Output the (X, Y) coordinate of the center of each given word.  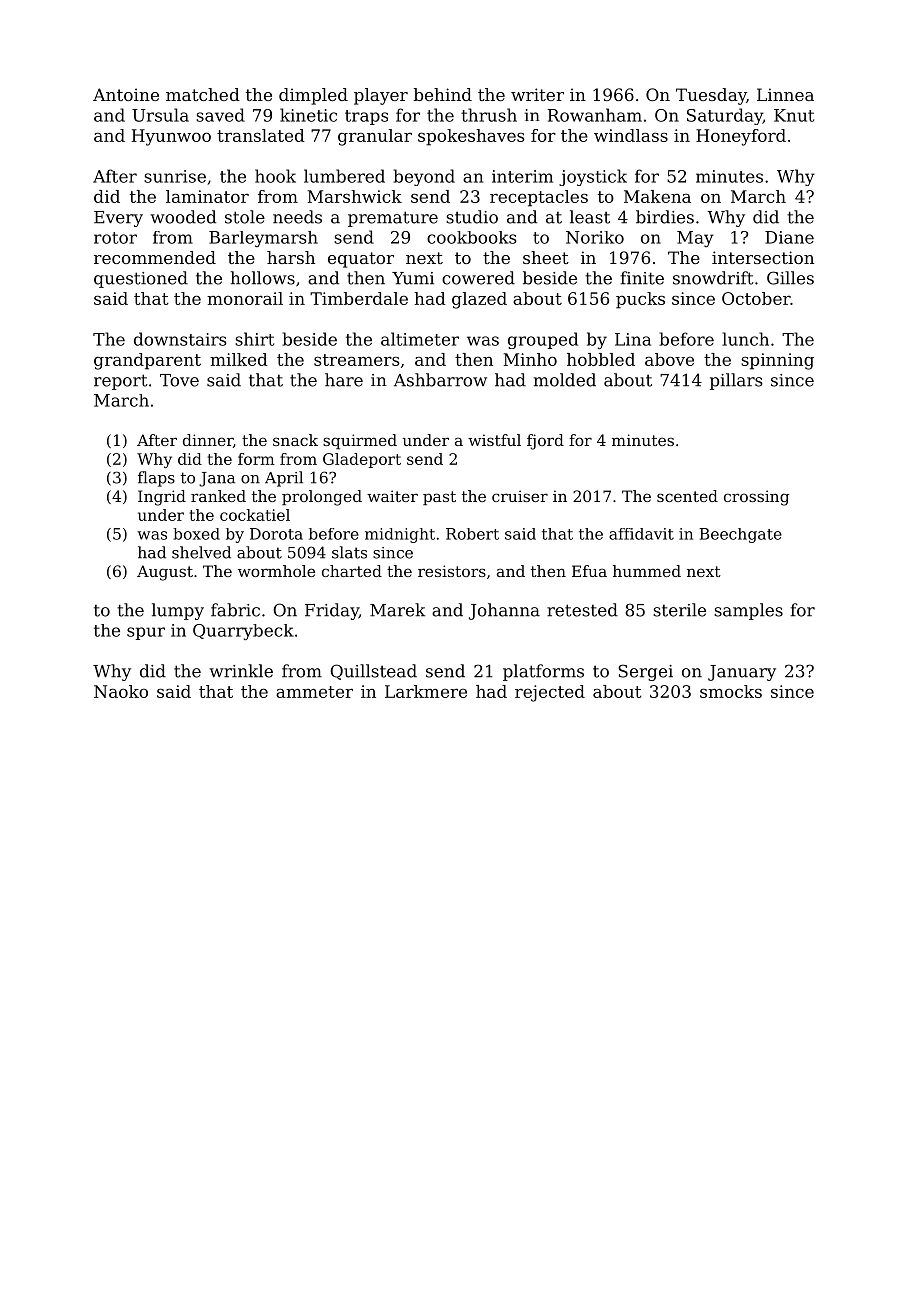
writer (537, 94)
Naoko (121, 691)
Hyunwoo (171, 137)
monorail (245, 298)
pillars (736, 381)
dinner (208, 440)
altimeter (420, 339)
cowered (478, 278)
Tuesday (711, 96)
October (756, 298)
